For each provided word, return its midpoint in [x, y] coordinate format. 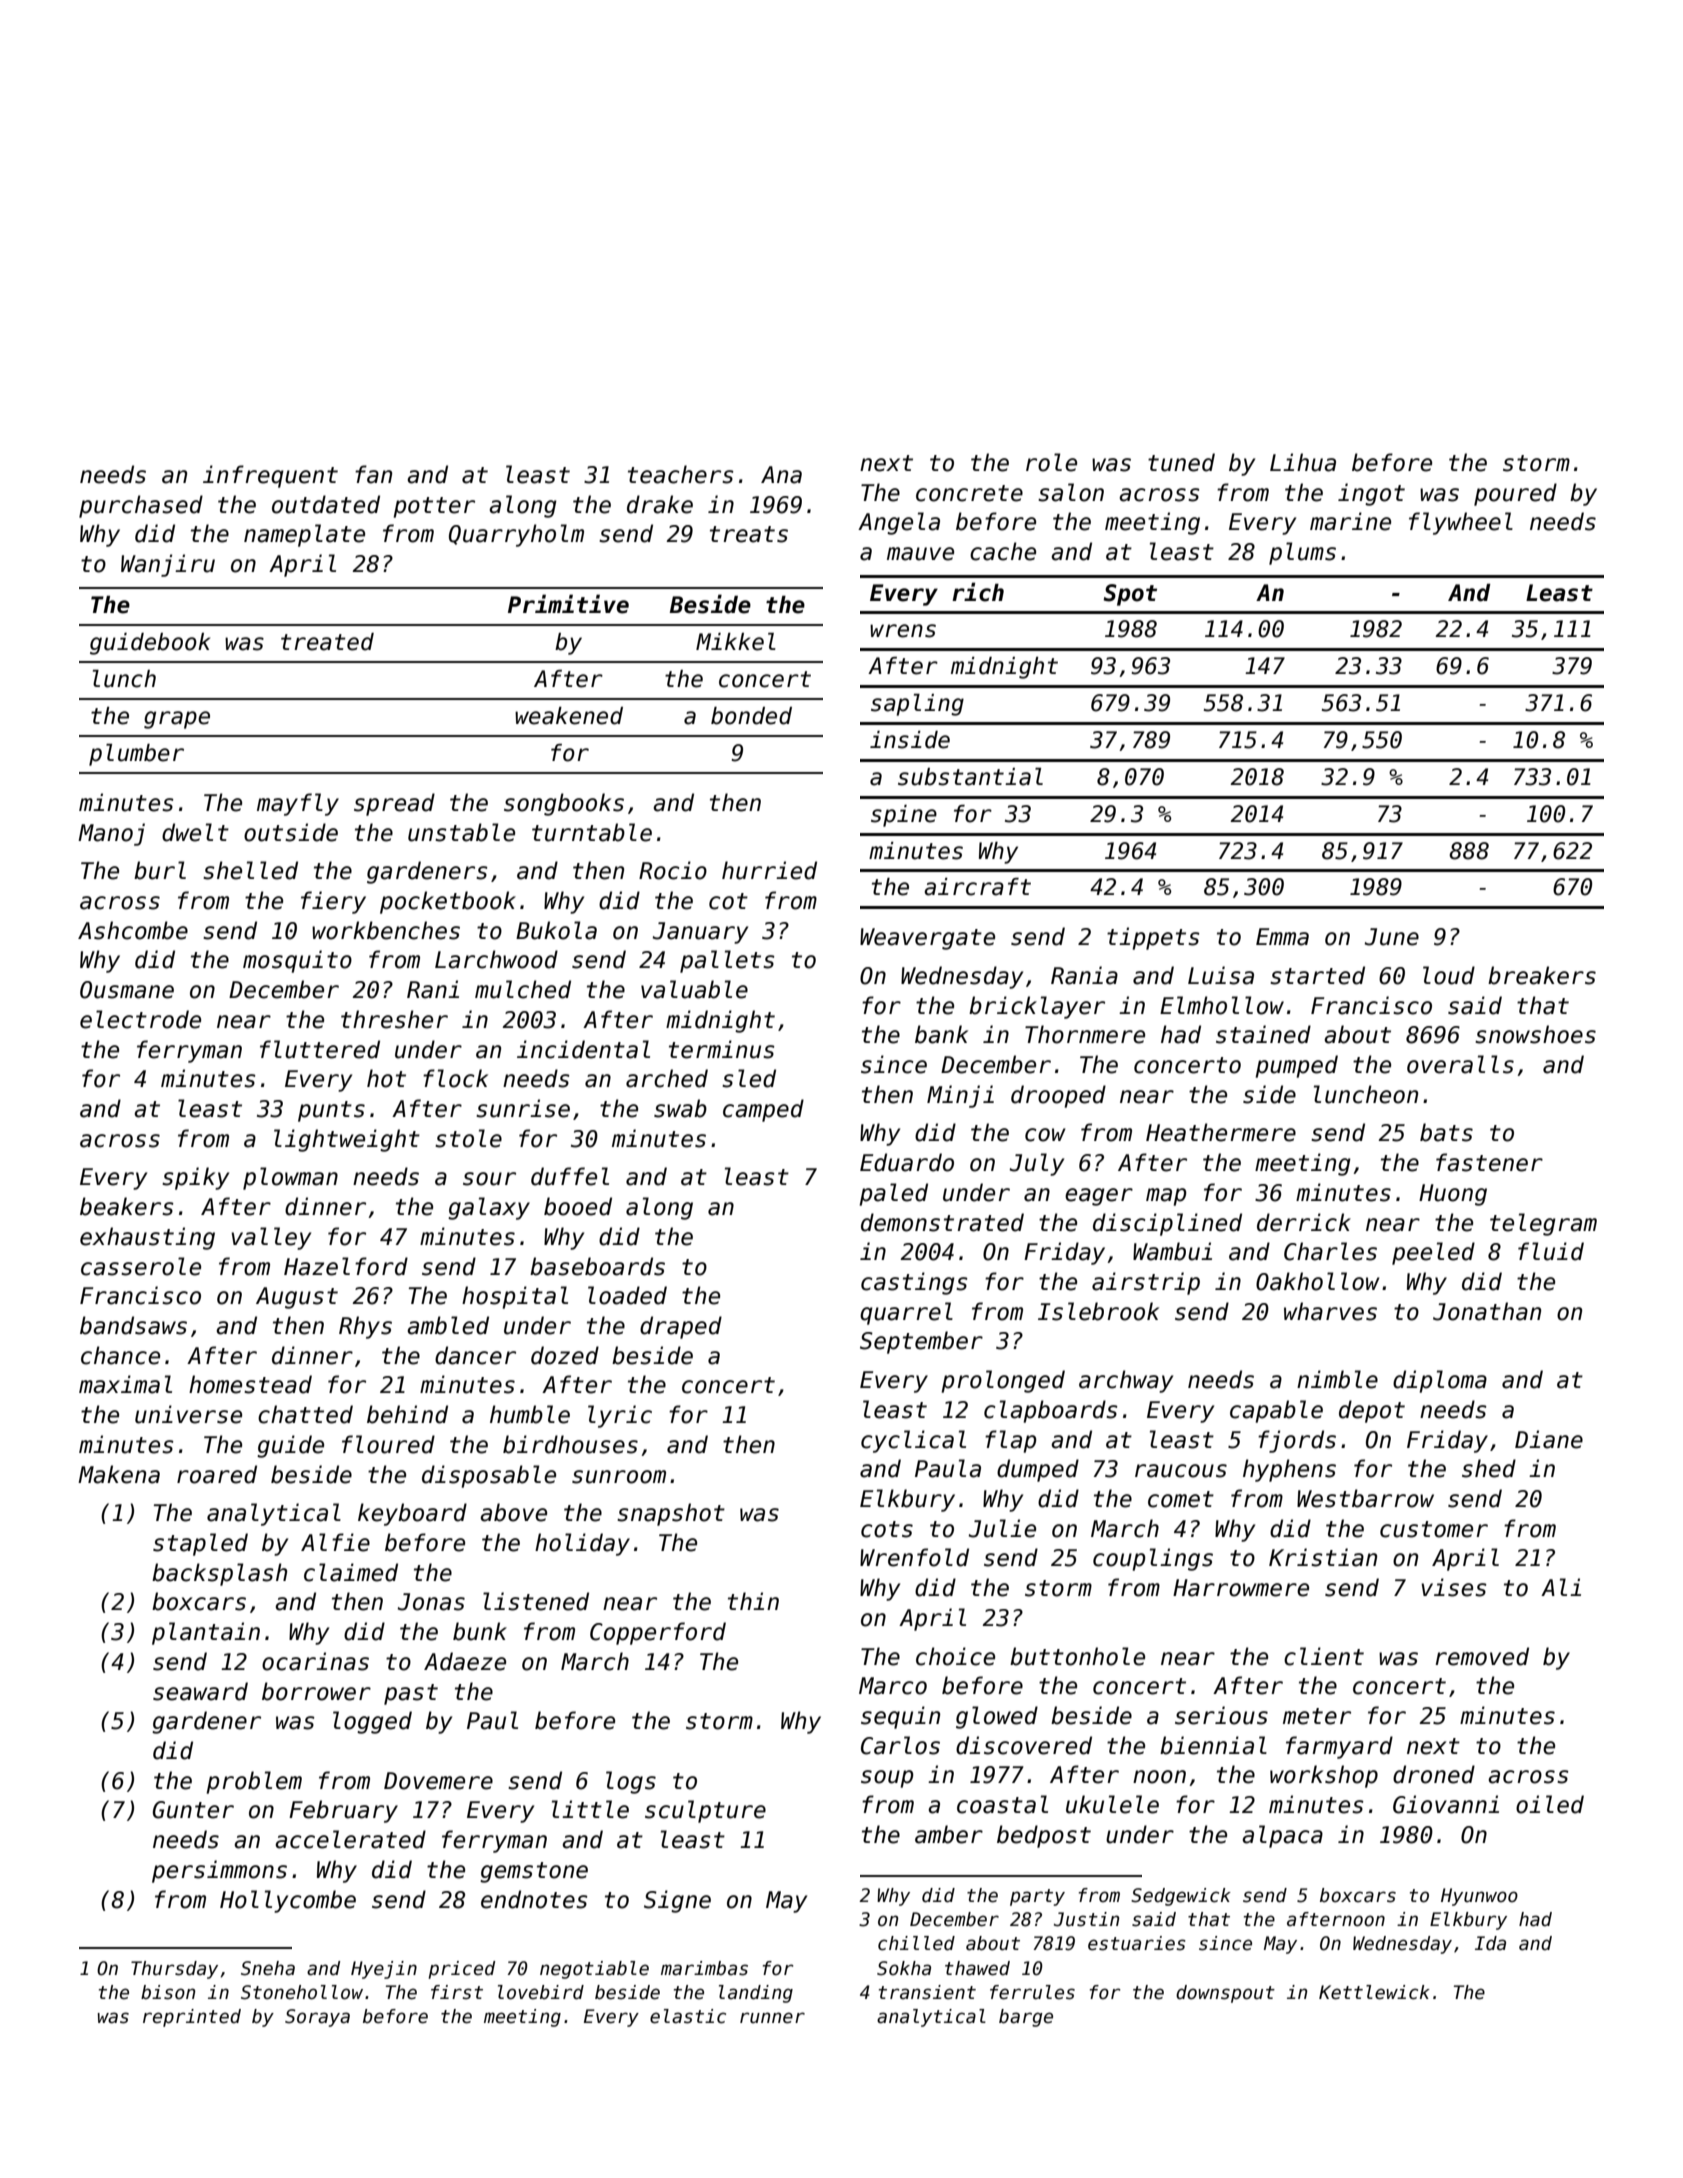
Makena [119, 1474]
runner [772, 2018]
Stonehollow [302, 1992]
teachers [681, 474]
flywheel [1461, 523]
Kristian [1323, 1557]
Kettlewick [1374, 1992]
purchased [141, 506]
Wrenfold [914, 1557]
